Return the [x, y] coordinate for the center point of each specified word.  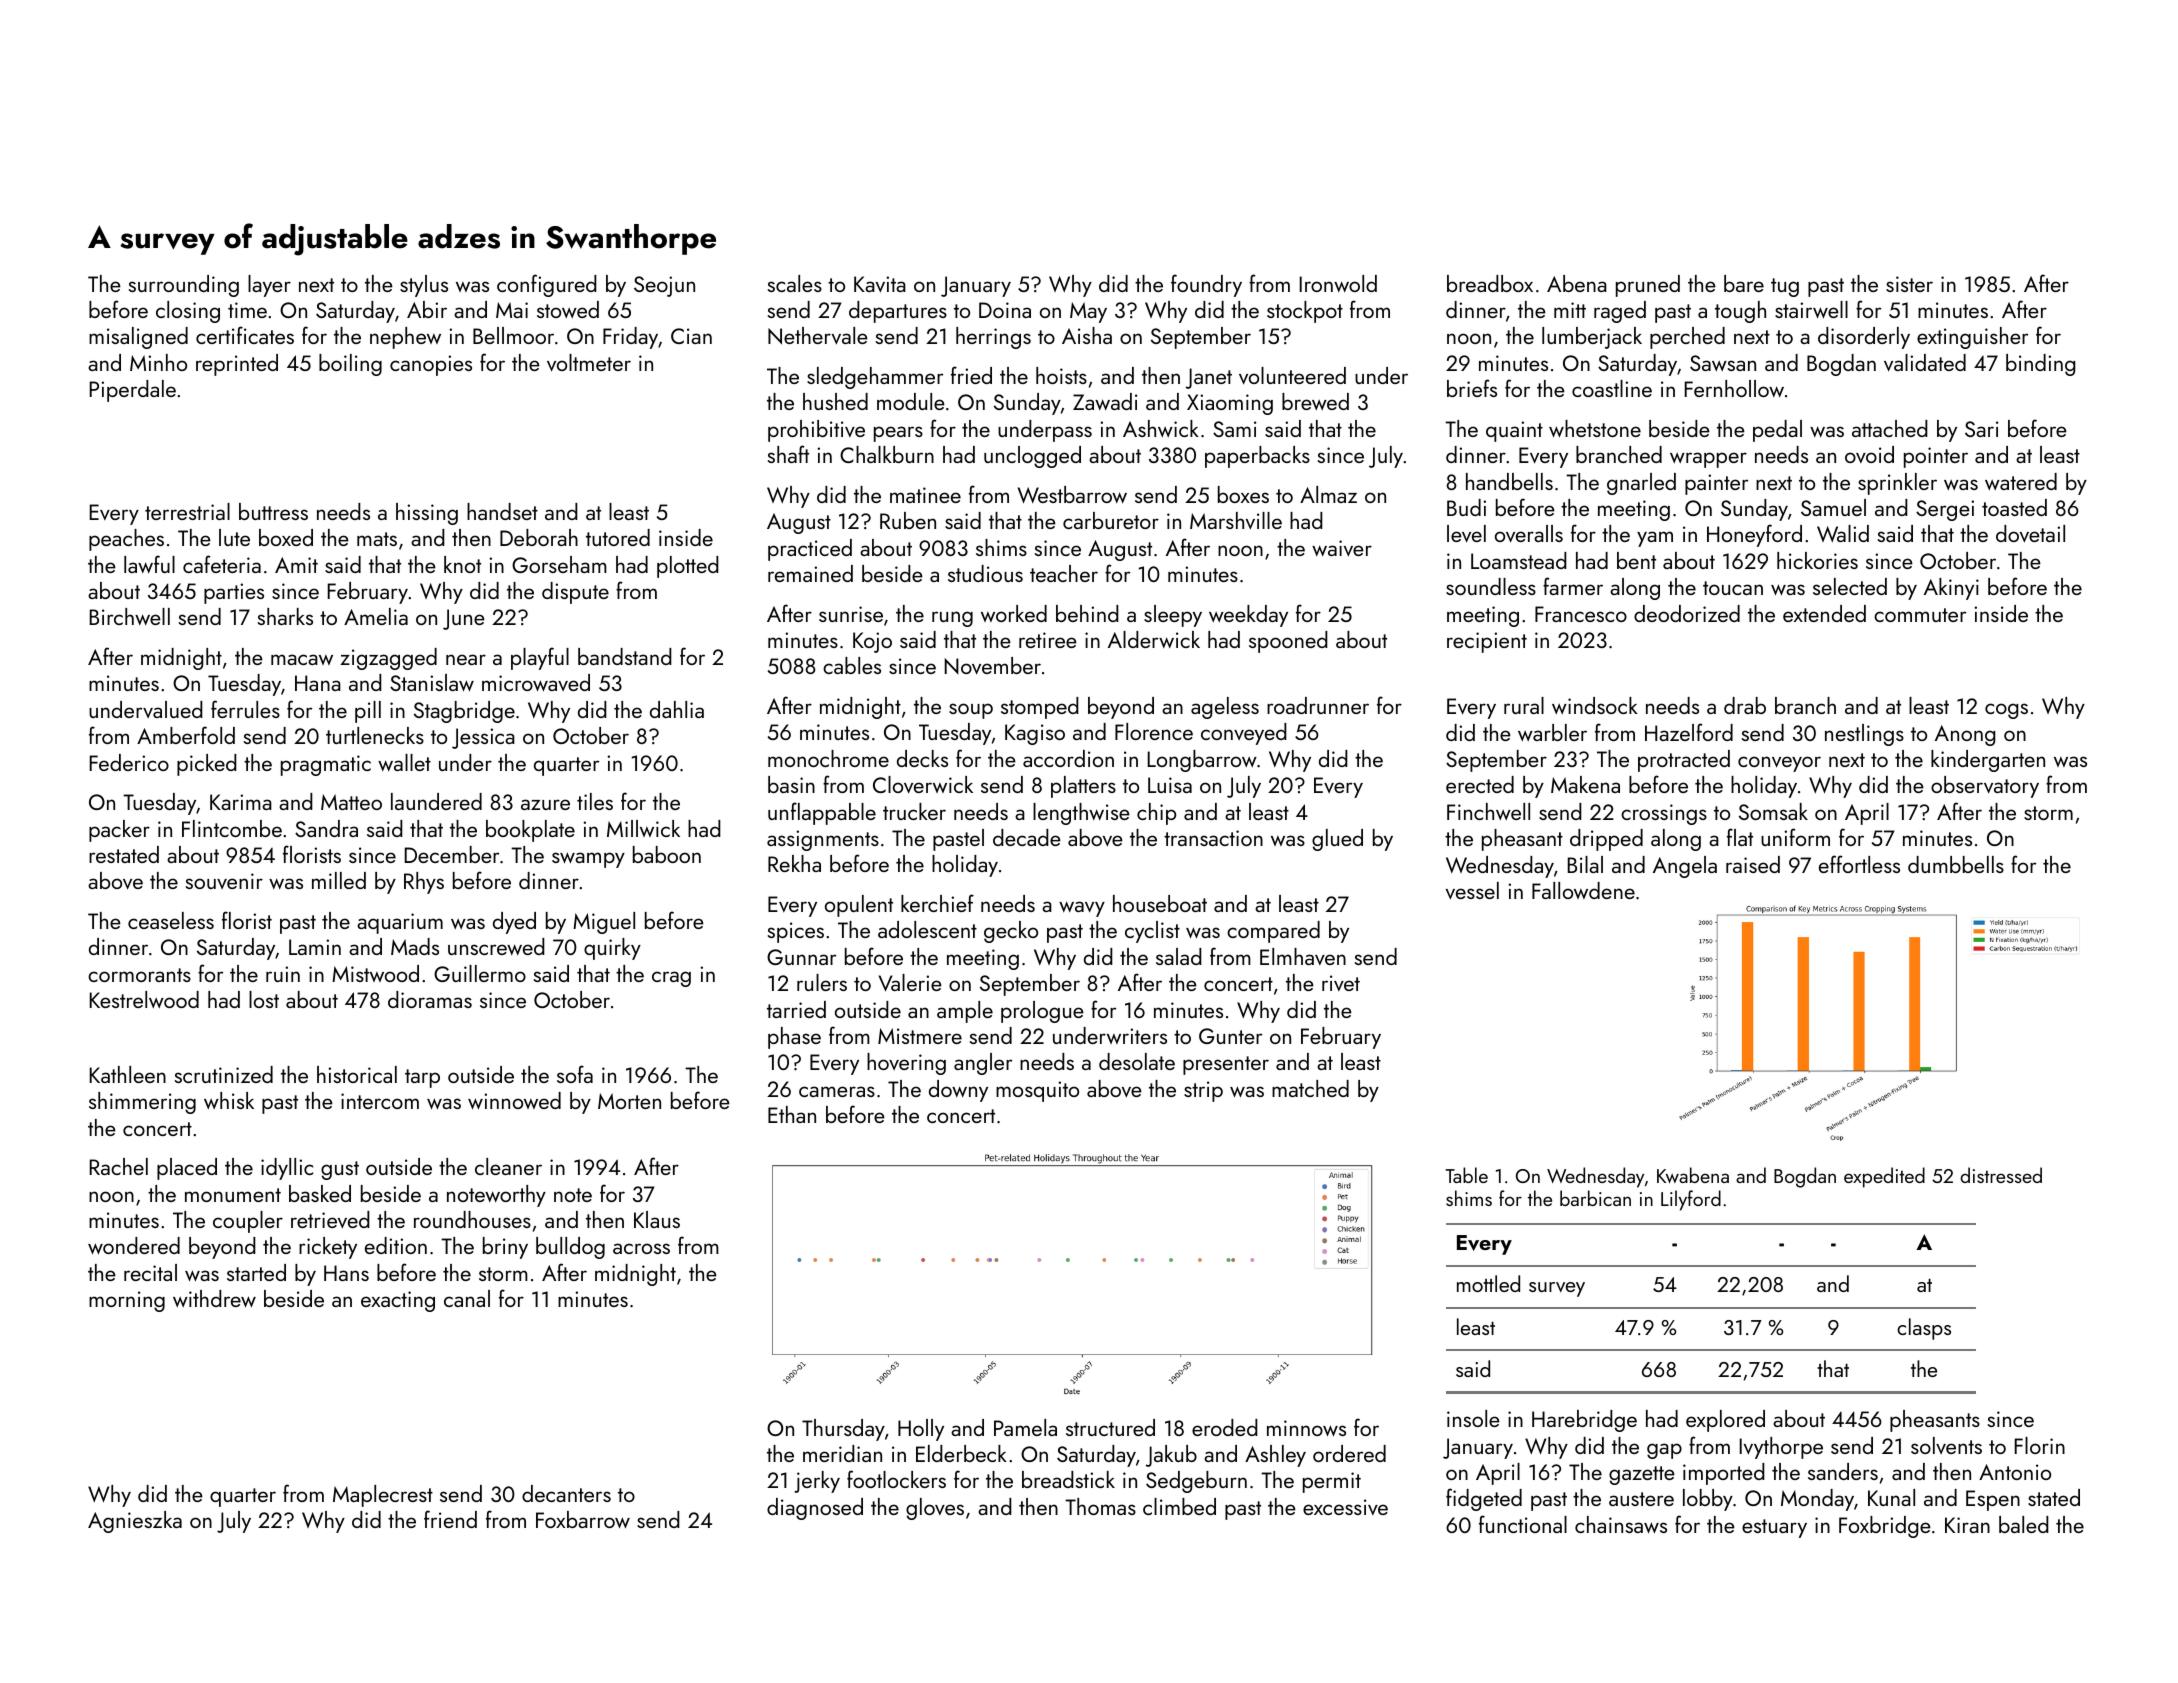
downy [958, 1091]
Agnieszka [135, 1522]
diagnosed [815, 1509]
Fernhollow [1734, 388]
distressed [2001, 1175]
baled [2024, 1524]
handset [502, 511]
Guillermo [480, 973]
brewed [1315, 401]
